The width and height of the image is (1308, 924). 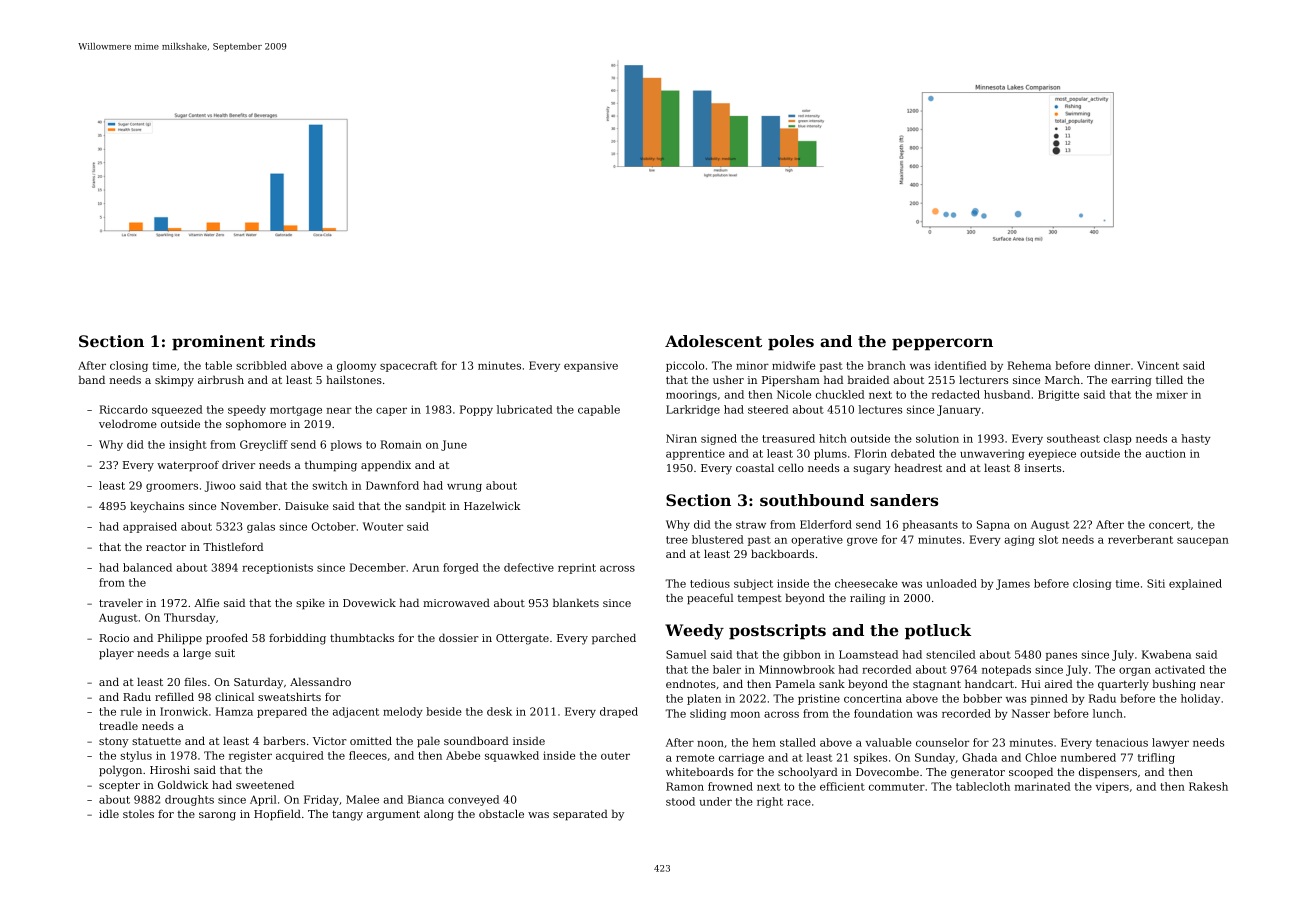 What do you see at coordinates (889, 742) in the image?
I see `valuable` at bounding box center [889, 742].
